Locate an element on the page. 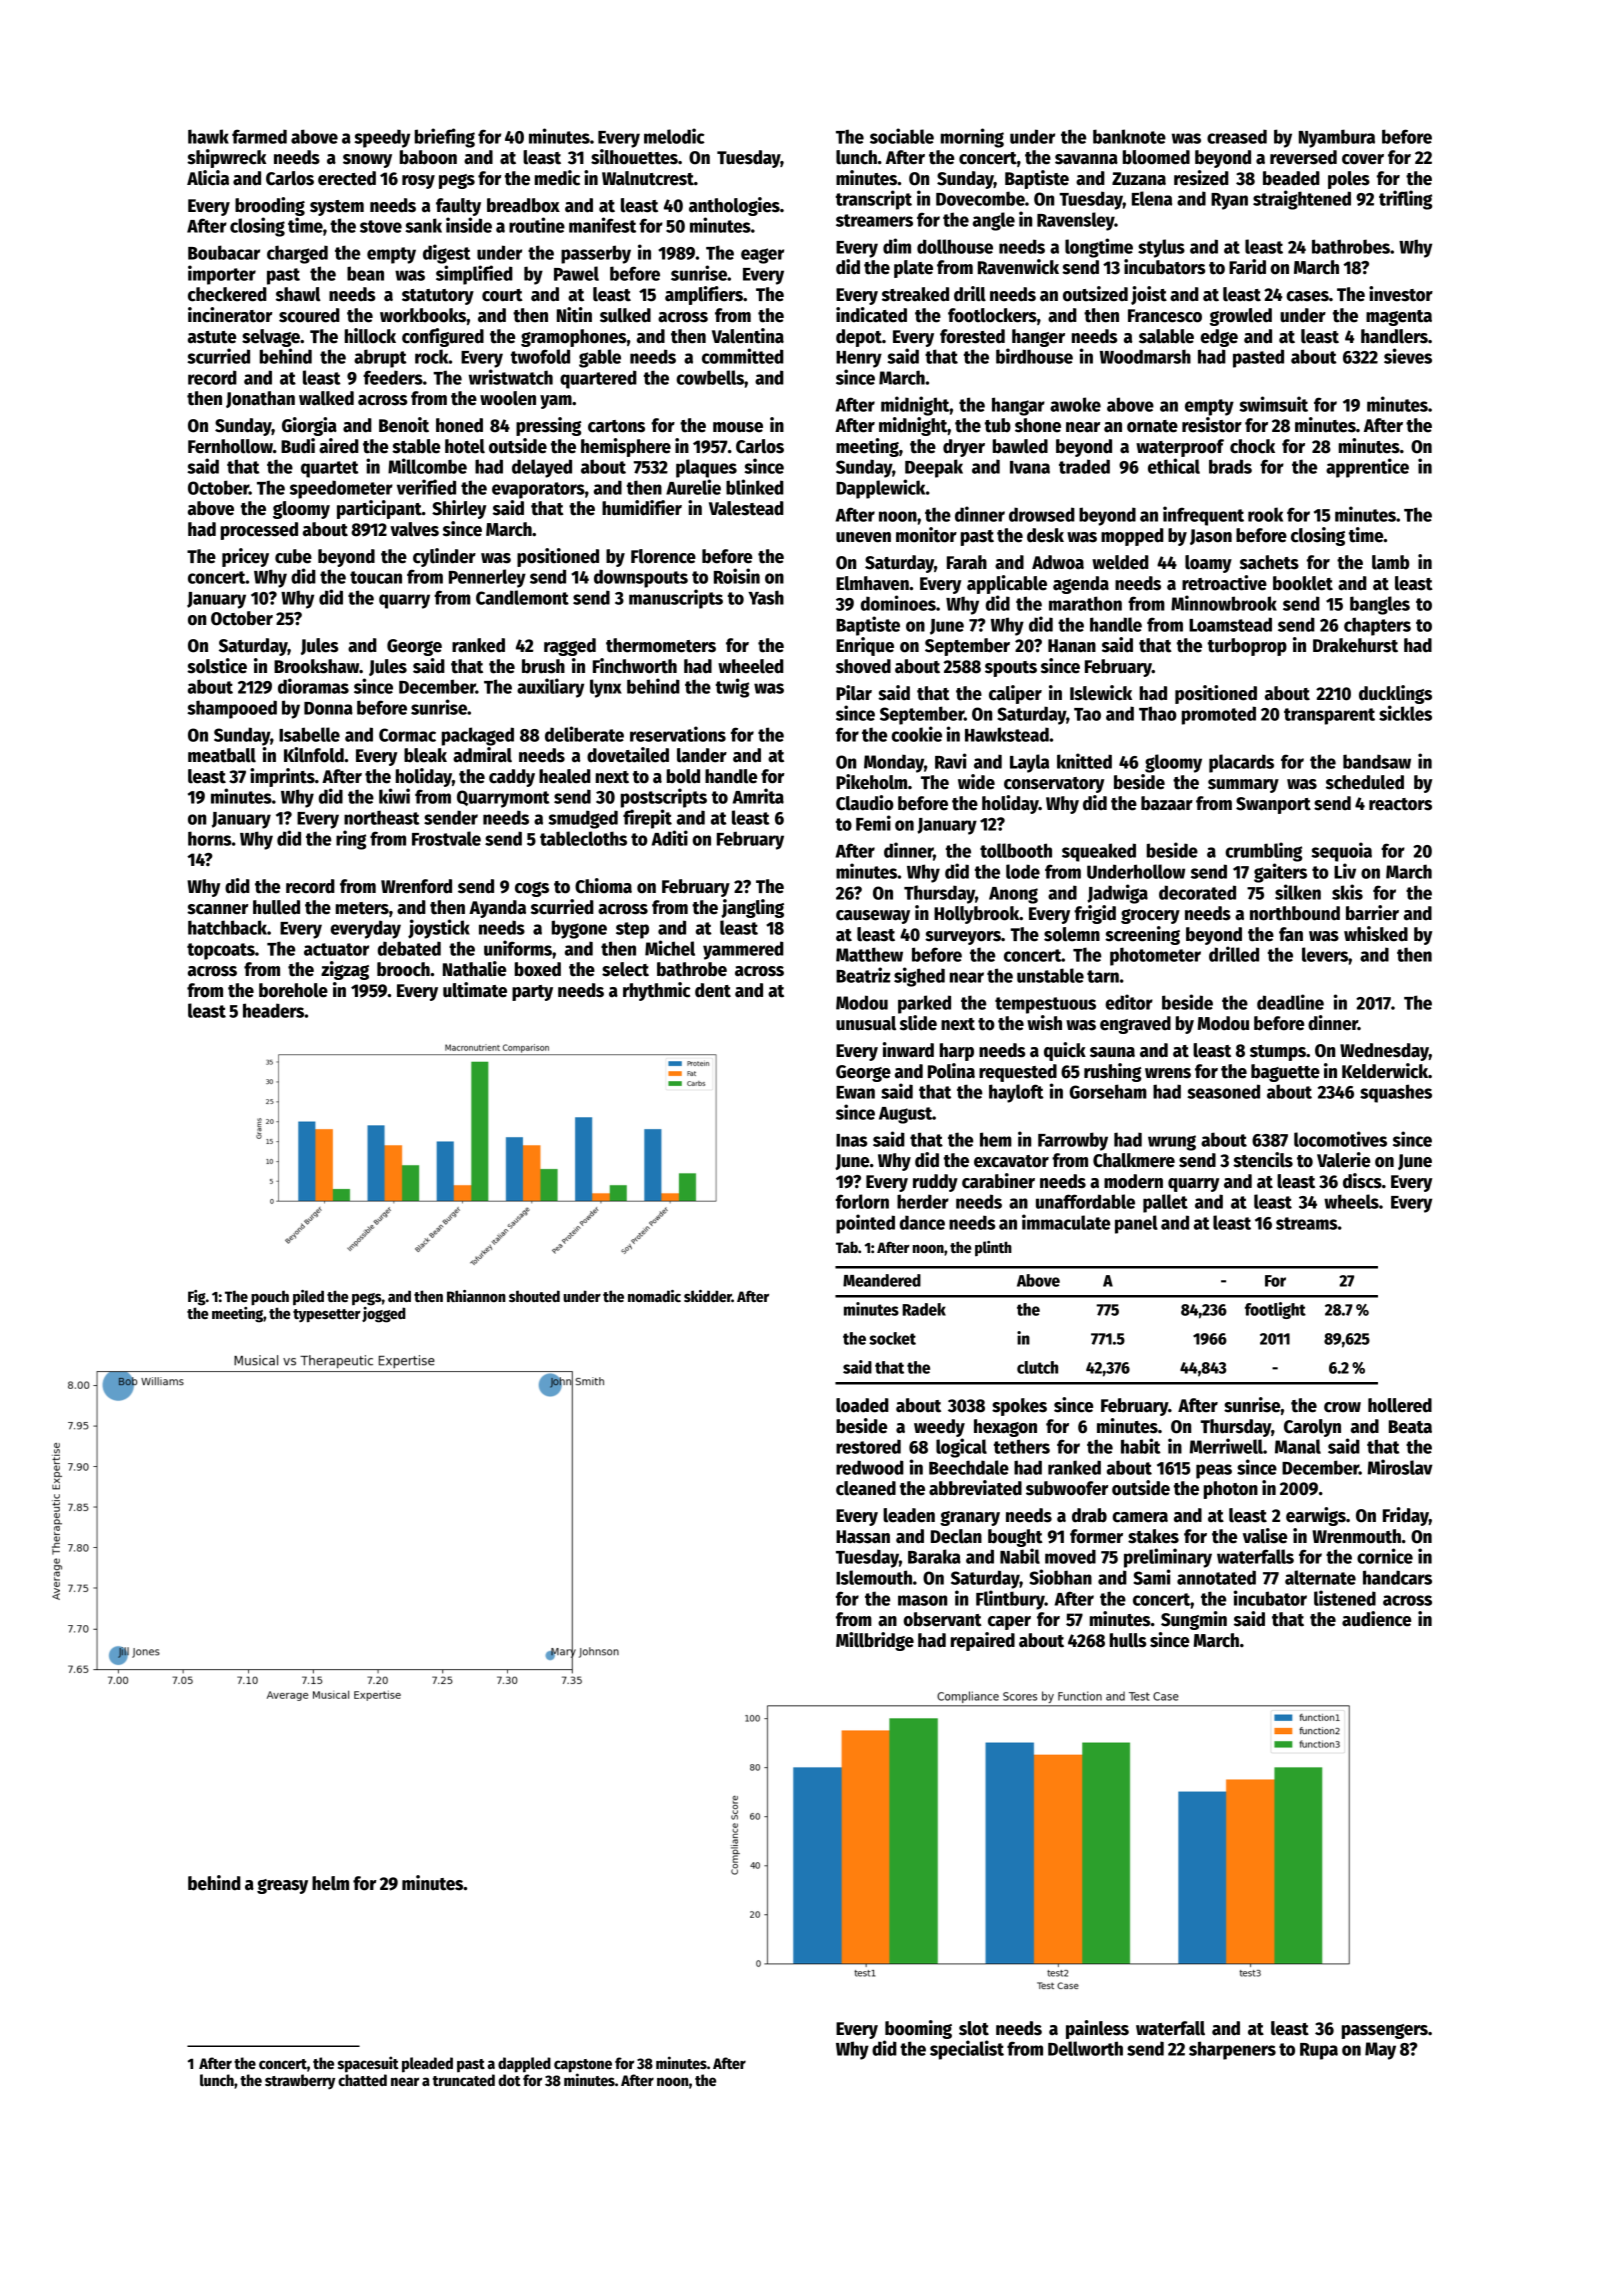 The height and width of the document is (2292, 1620). quartered is located at coordinates (598, 379).
